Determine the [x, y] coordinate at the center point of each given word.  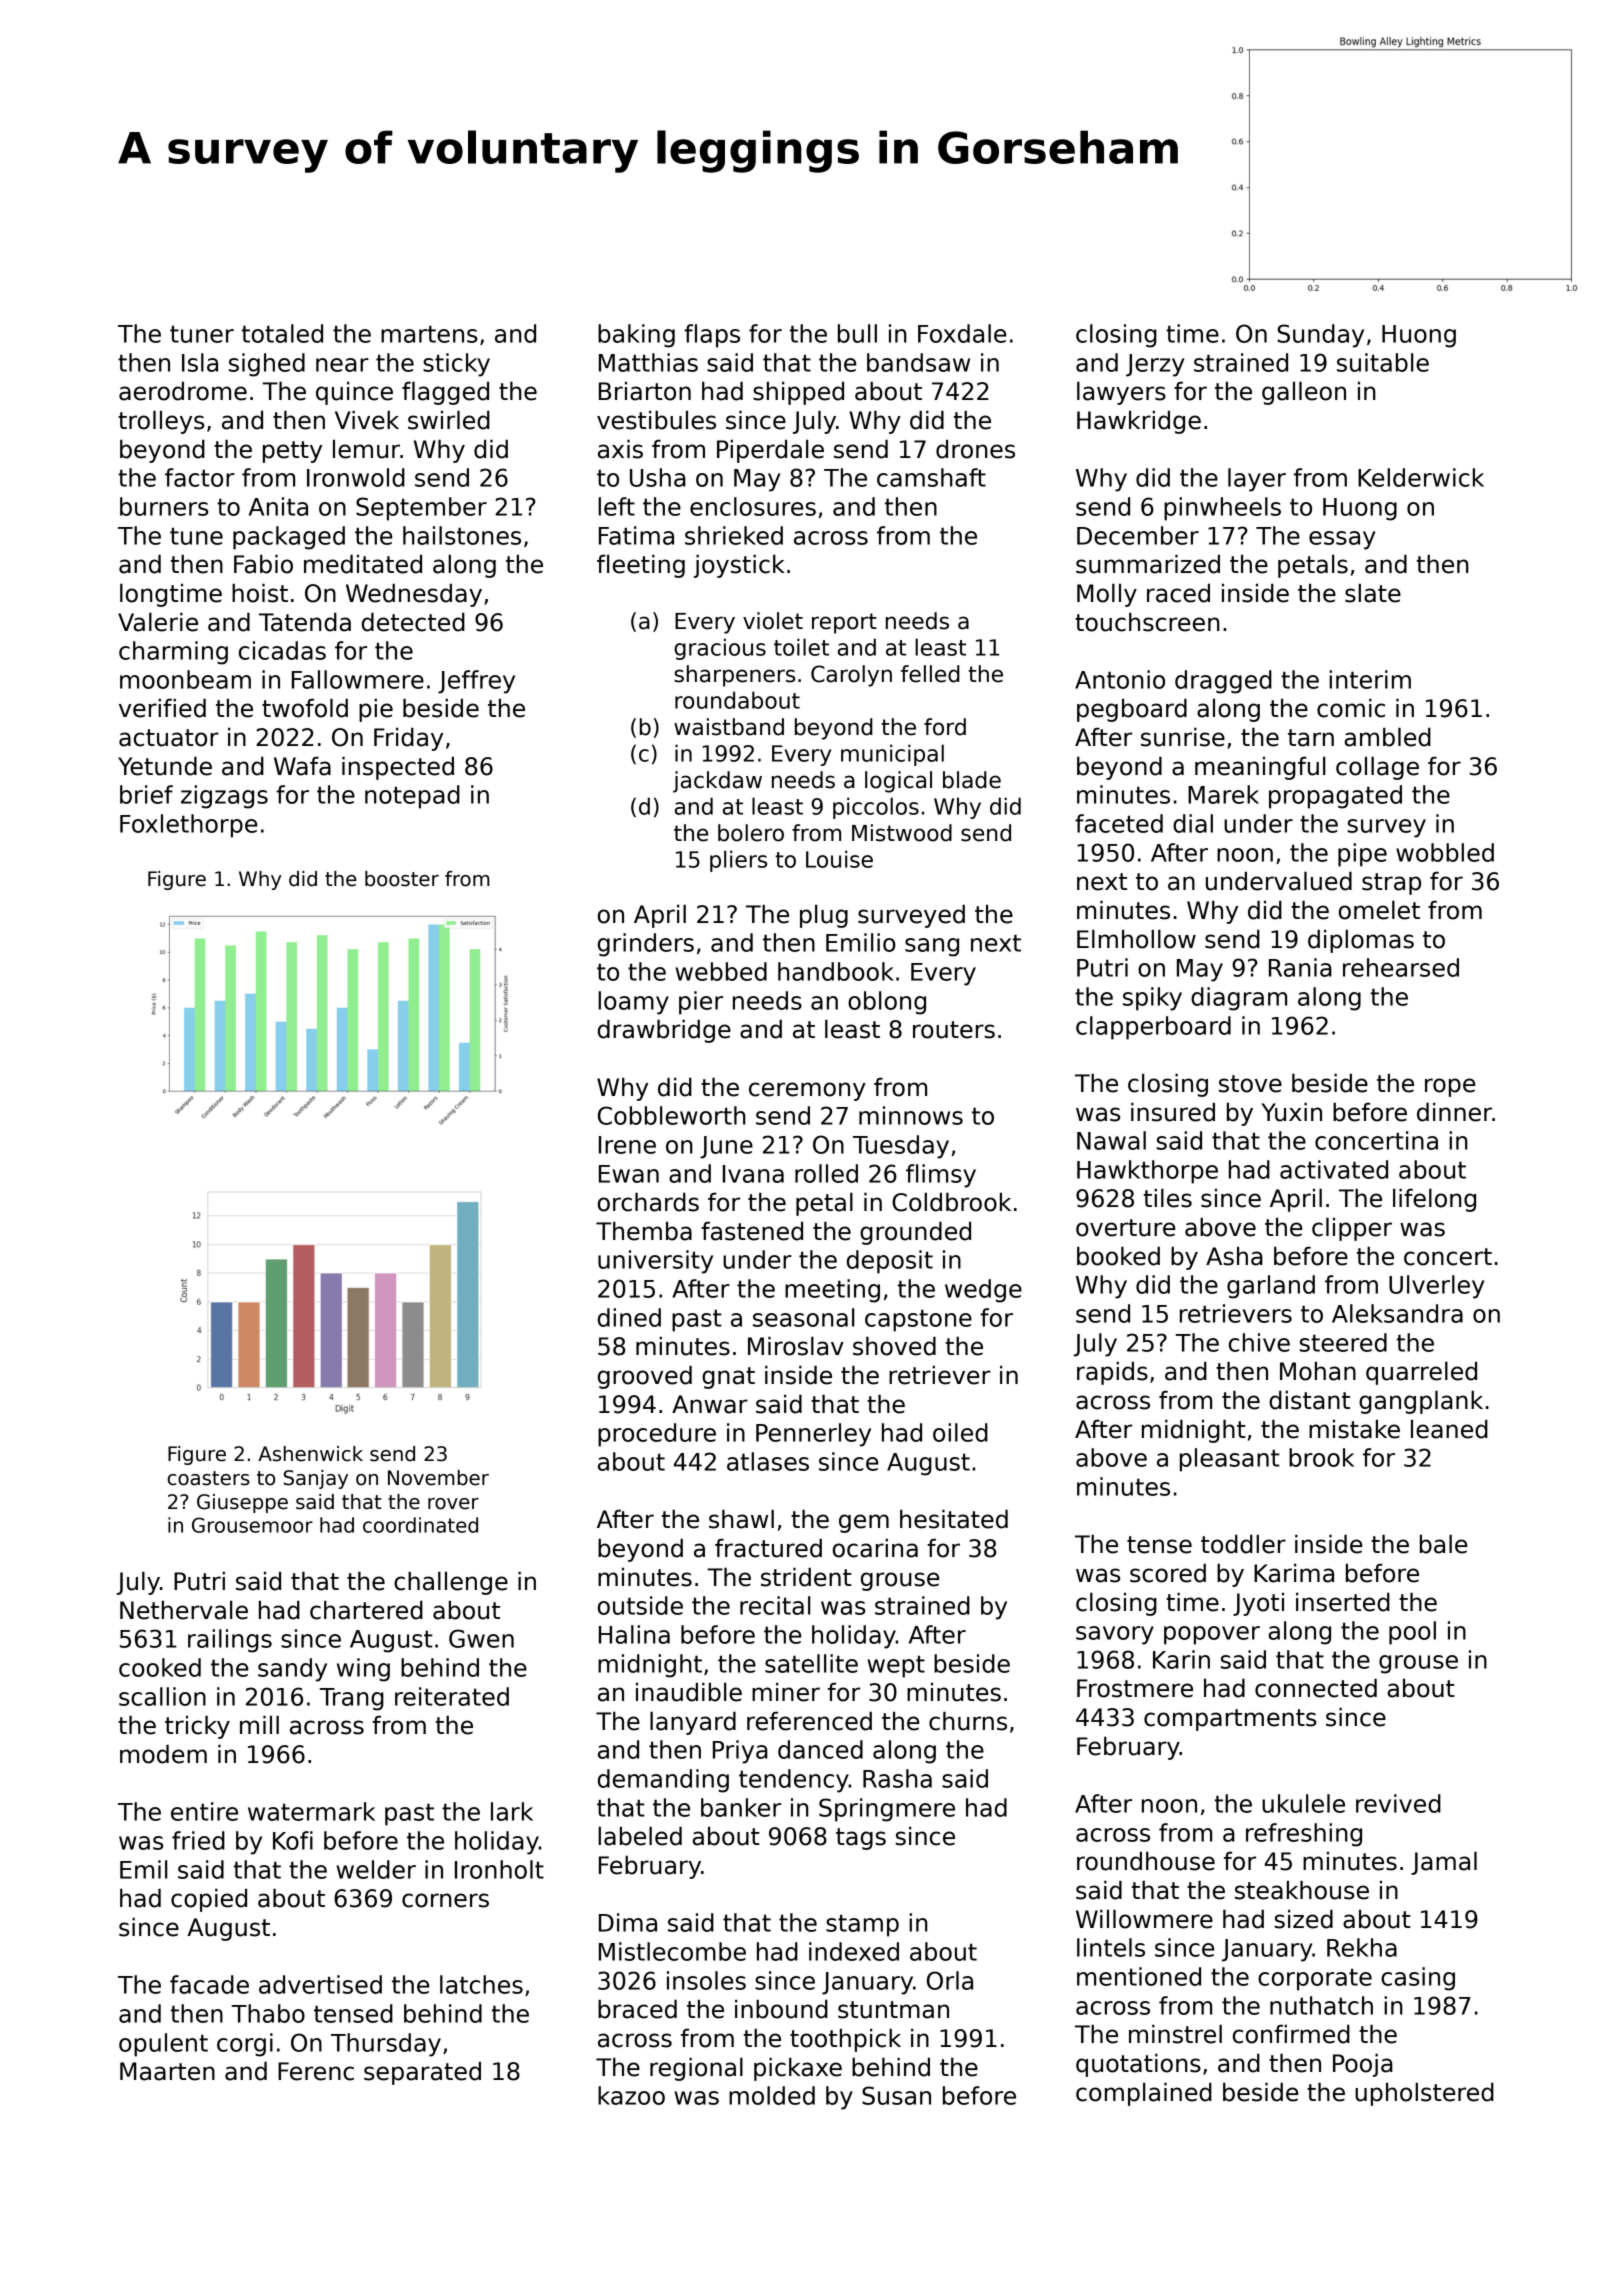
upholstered [1424, 2094]
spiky [1152, 999]
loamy [633, 1003]
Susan [896, 2095]
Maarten [167, 2071]
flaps [712, 336]
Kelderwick [1421, 477]
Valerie [158, 622]
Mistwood [902, 833]
